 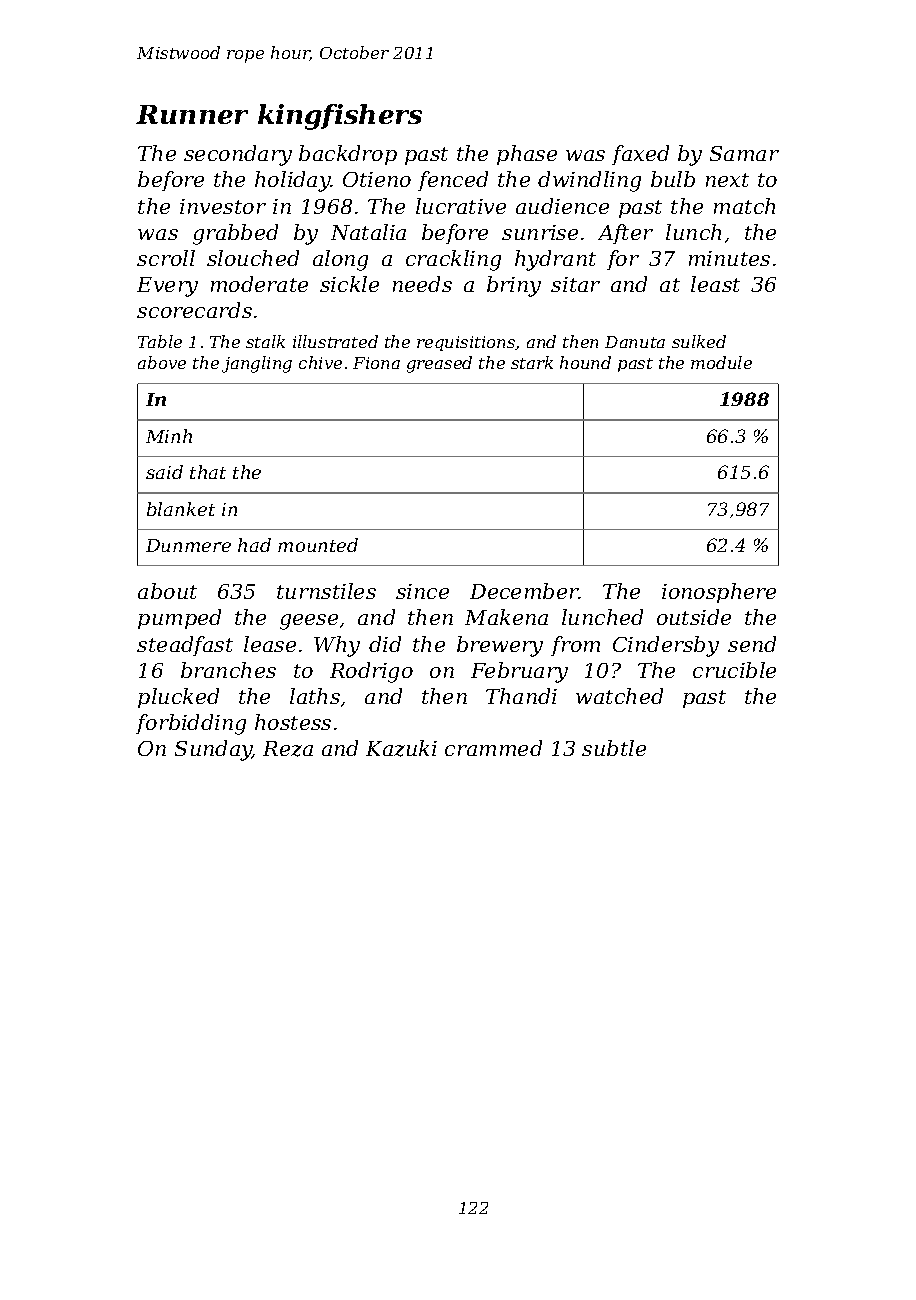 I want to click on minutes, so click(x=729, y=258).
